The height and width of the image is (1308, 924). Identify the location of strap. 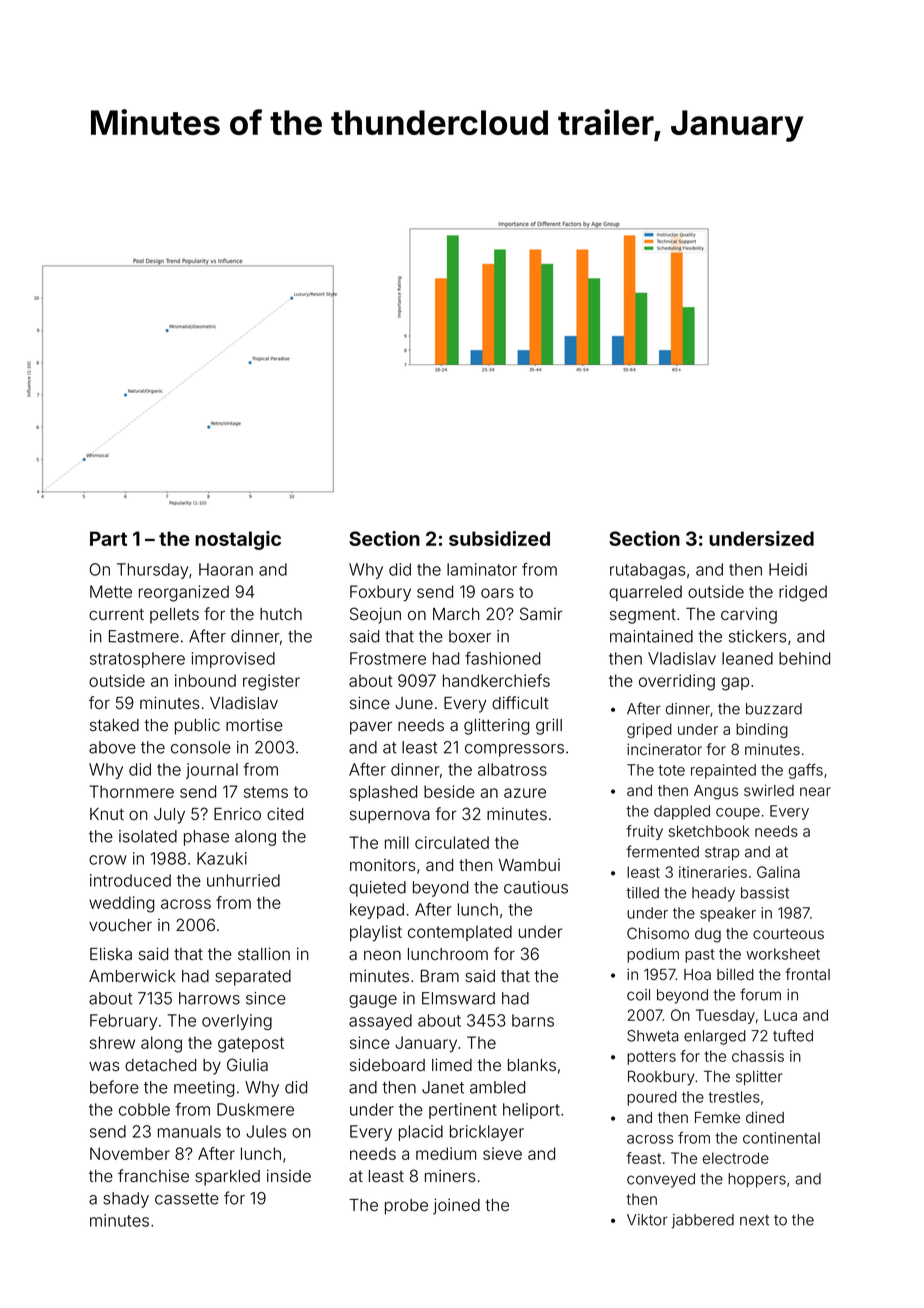
(722, 854).
